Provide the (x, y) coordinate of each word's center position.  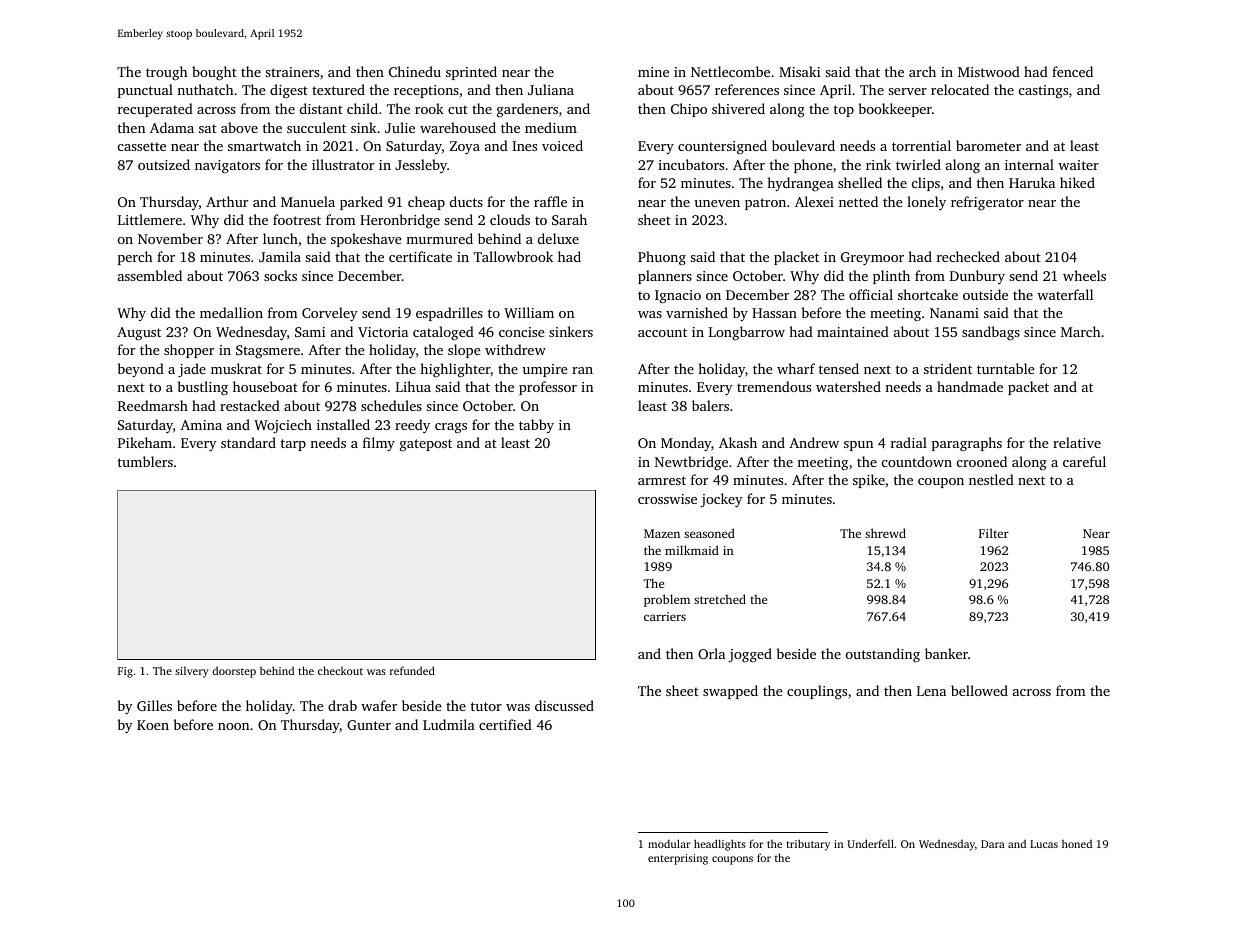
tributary (808, 845)
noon (233, 726)
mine (653, 72)
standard (248, 442)
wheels (1084, 275)
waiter (1078, 165)
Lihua (413, 386)
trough (167, 73)
